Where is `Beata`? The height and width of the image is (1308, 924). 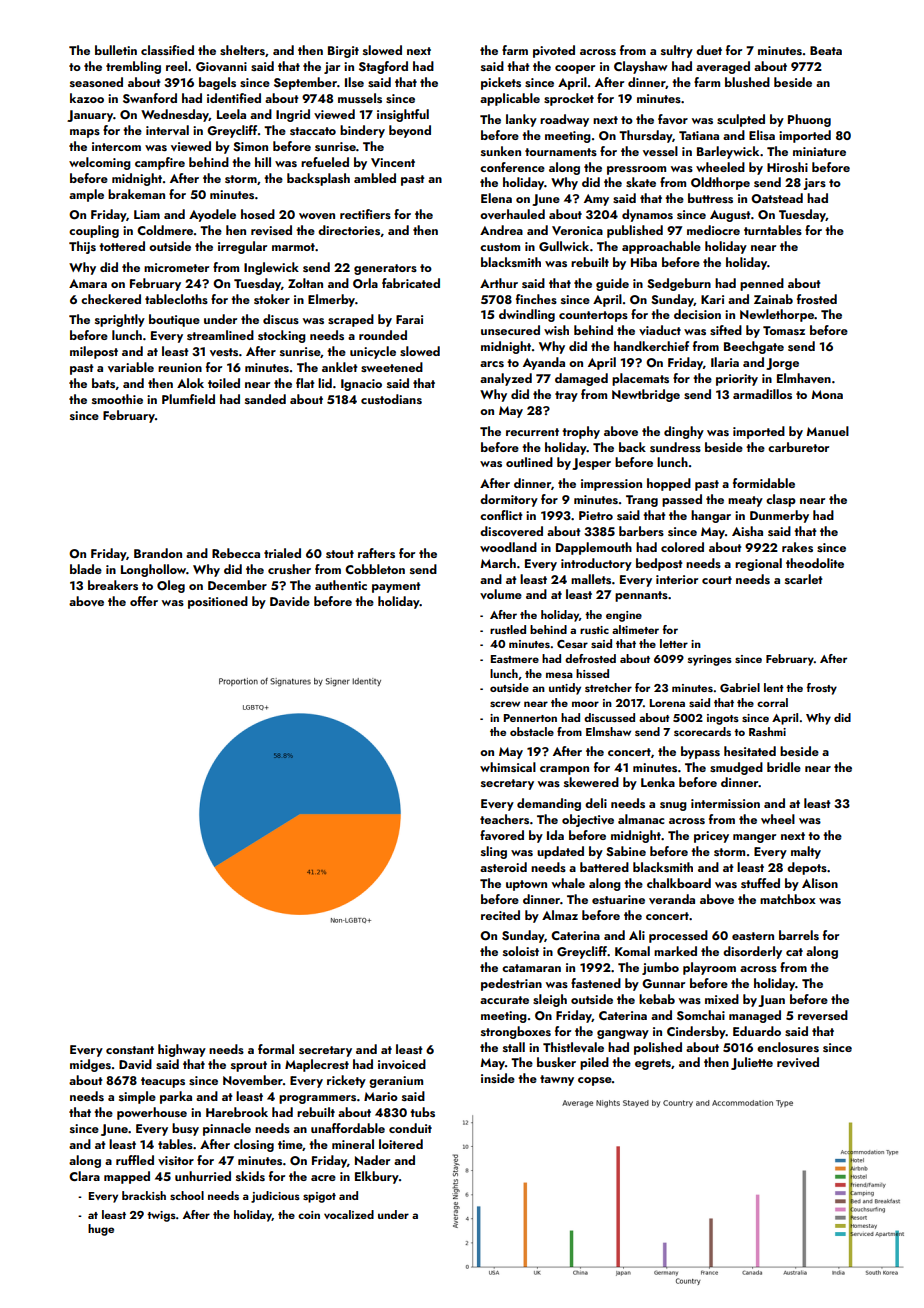 Beata is located at coordinates (826, 50).
